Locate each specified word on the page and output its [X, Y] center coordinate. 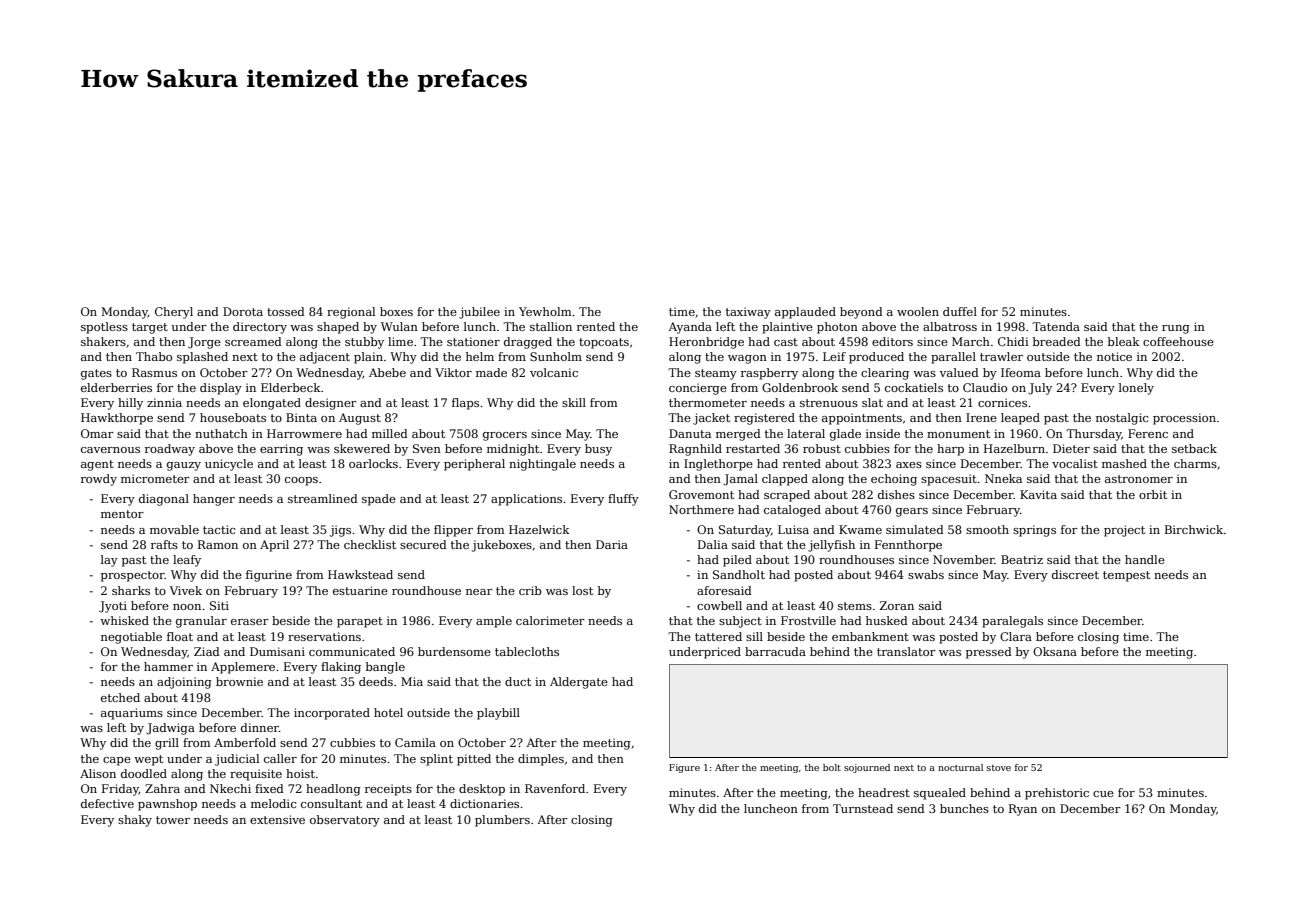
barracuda [775, 651]
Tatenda [1056, 326]
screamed [253, 341]
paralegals [1012, 622]
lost [582, 590]
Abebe [387, 372]
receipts [388, 790]
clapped [785, 480]
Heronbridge [706, 343]
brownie [239, 681]
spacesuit [949, 480]
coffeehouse [1178, 341]
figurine [269, 576]
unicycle [229, 465]
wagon [747, 359]
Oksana [1055, 651]
